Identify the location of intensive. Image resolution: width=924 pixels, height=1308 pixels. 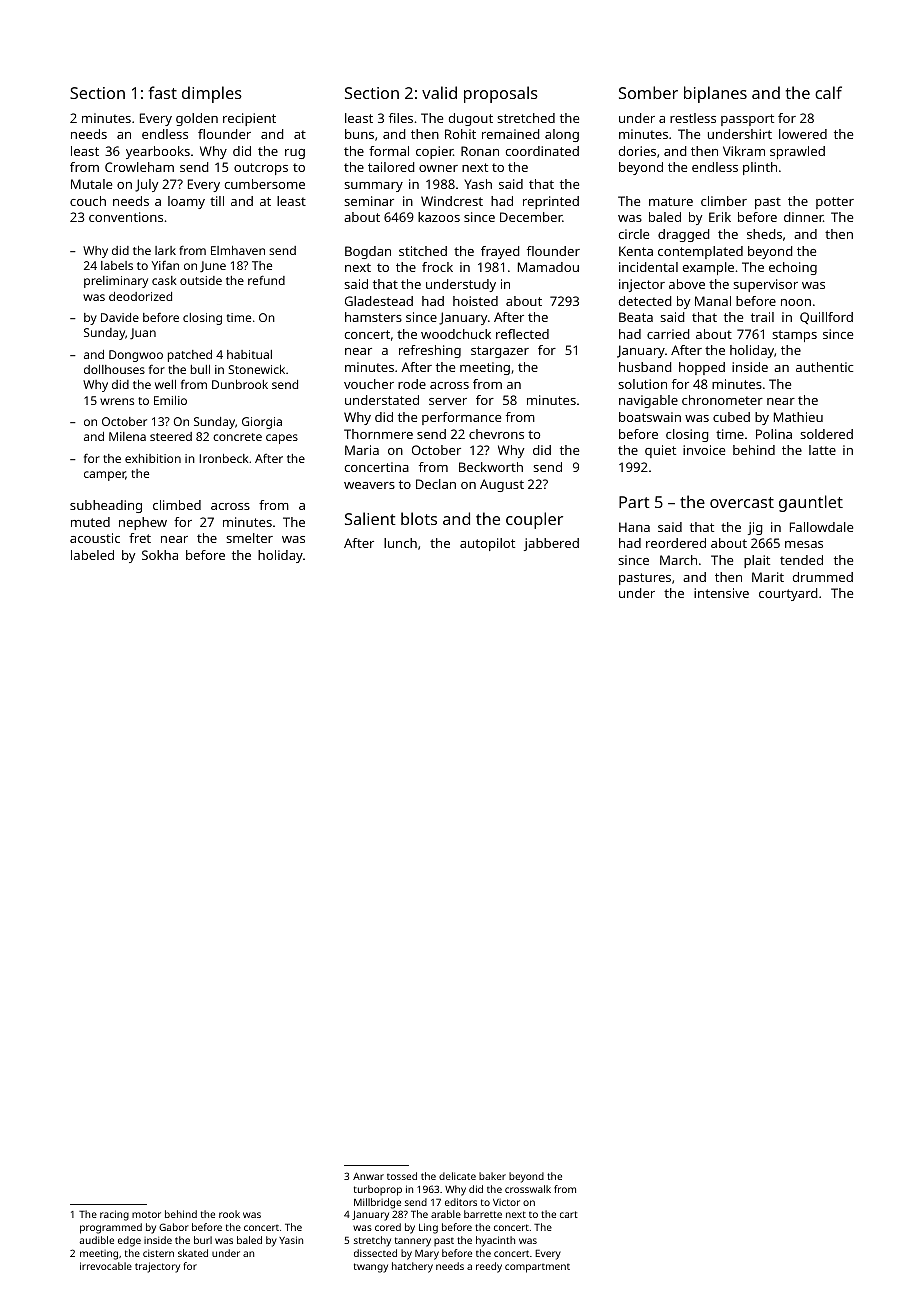
(721, 593).
